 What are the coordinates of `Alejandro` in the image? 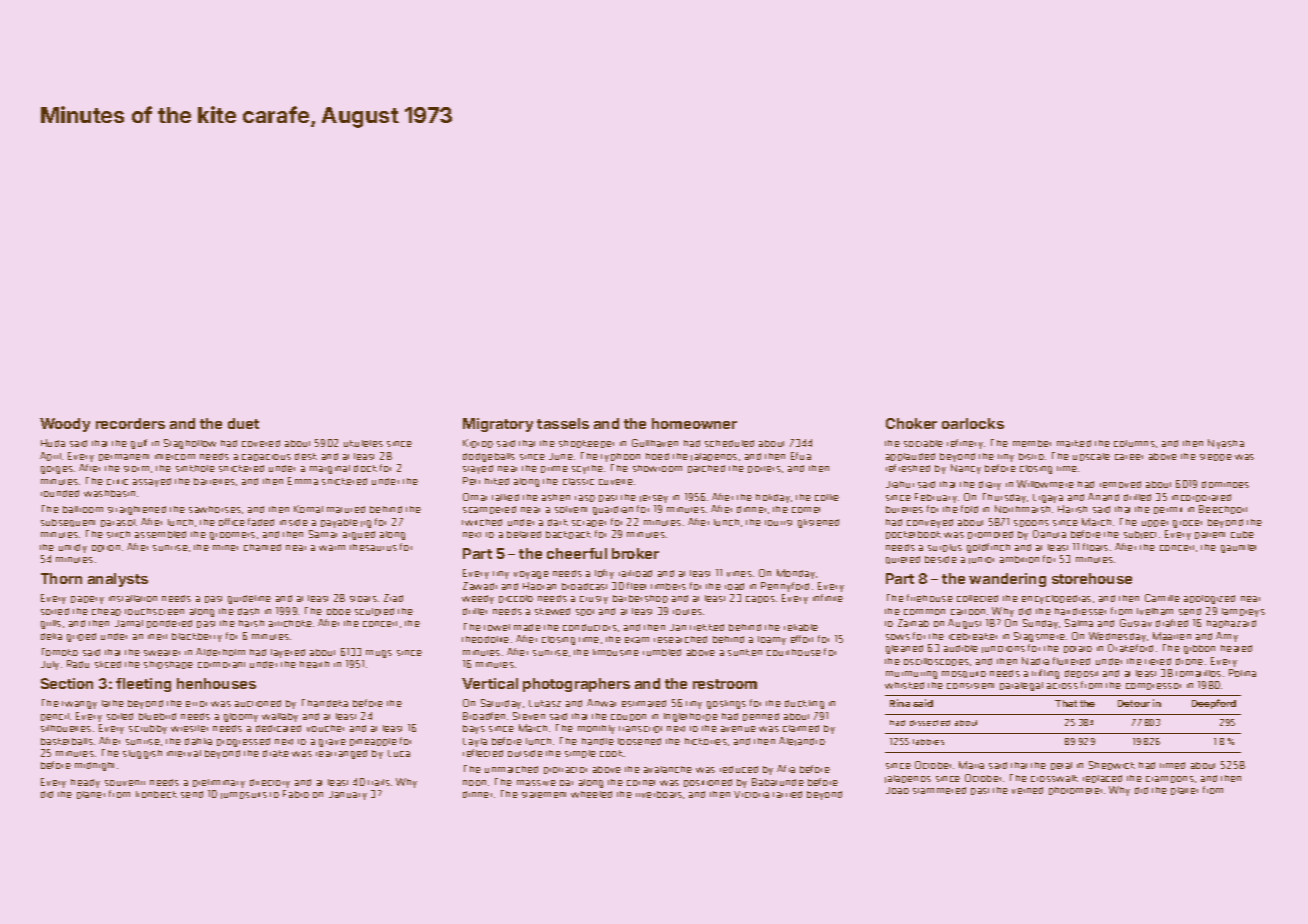 It's located at (802, 741).
